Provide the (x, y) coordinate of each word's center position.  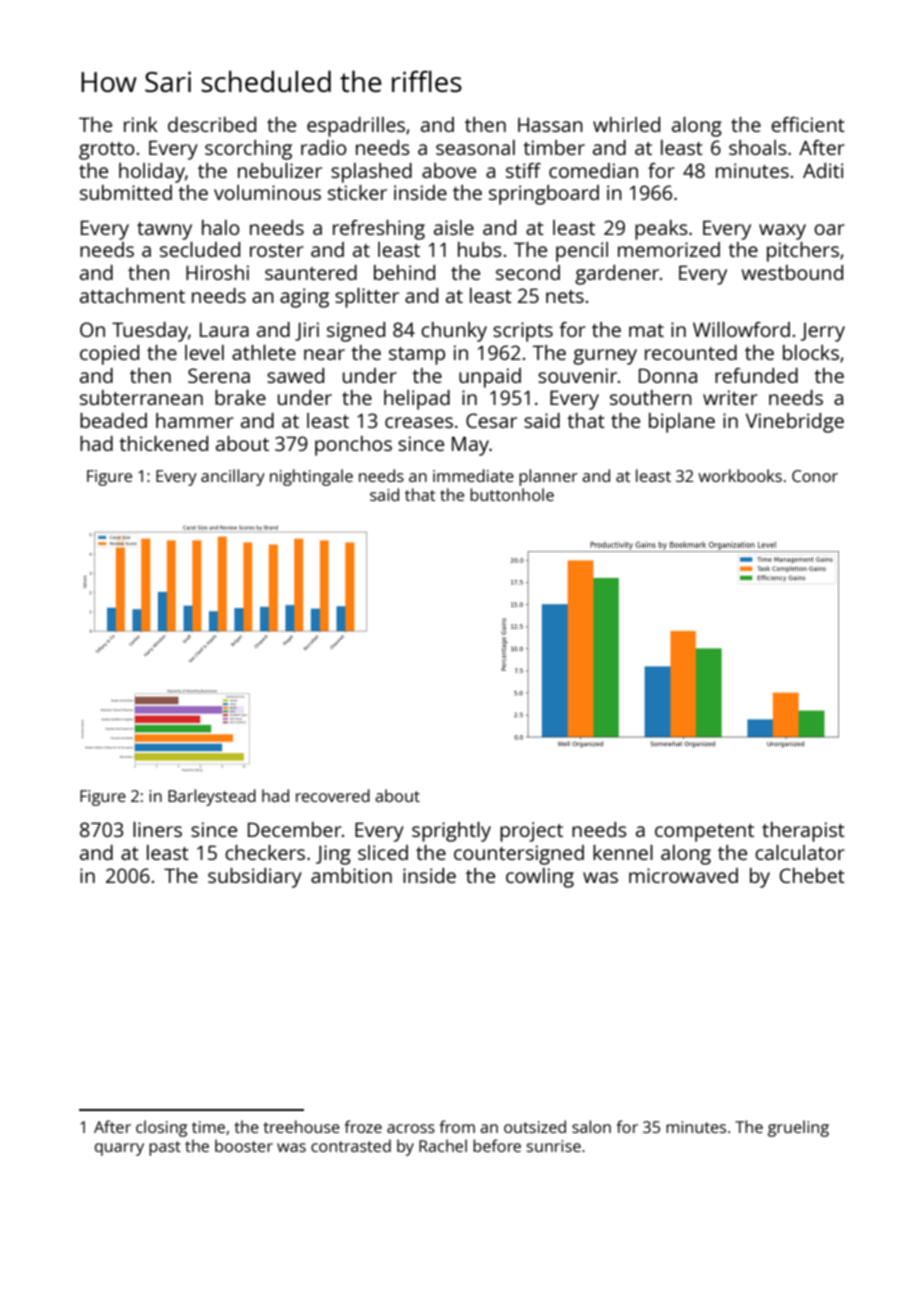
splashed (371, 173)
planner (548, 477)
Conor (815, 476)
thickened (163, 443)
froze (363, 1126)
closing (161, 1128)
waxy (782, 232)
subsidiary (255, 878)
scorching (248, 150)
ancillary (233, 477)
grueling (798, 1128)
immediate (473, 475)
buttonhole (512, 494)
